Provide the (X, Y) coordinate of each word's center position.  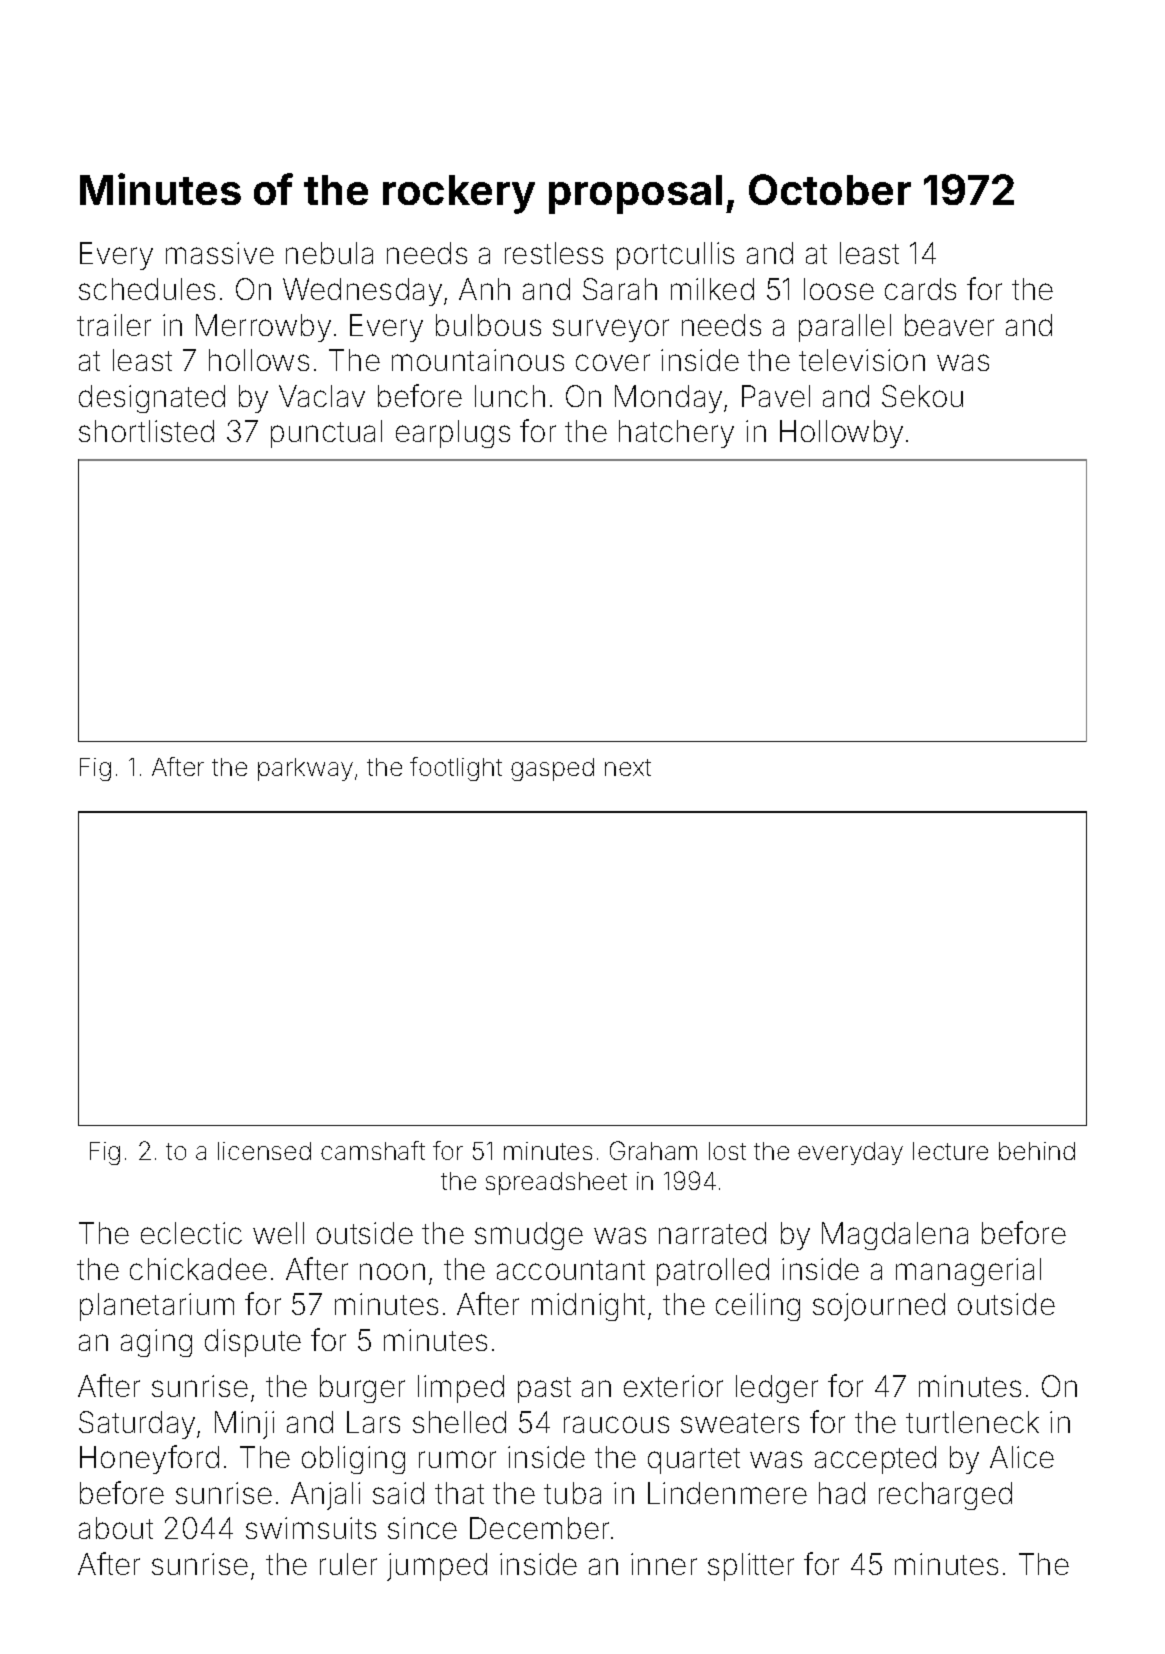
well (278, 1233)
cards (920, 289)
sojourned (879, 1307)
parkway (305, 769)
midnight (588, 1307)
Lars (373, 1422)
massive (220, 253)
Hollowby (841, 434)
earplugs (453, 434)
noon (392, 1271)
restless (554, 253)
